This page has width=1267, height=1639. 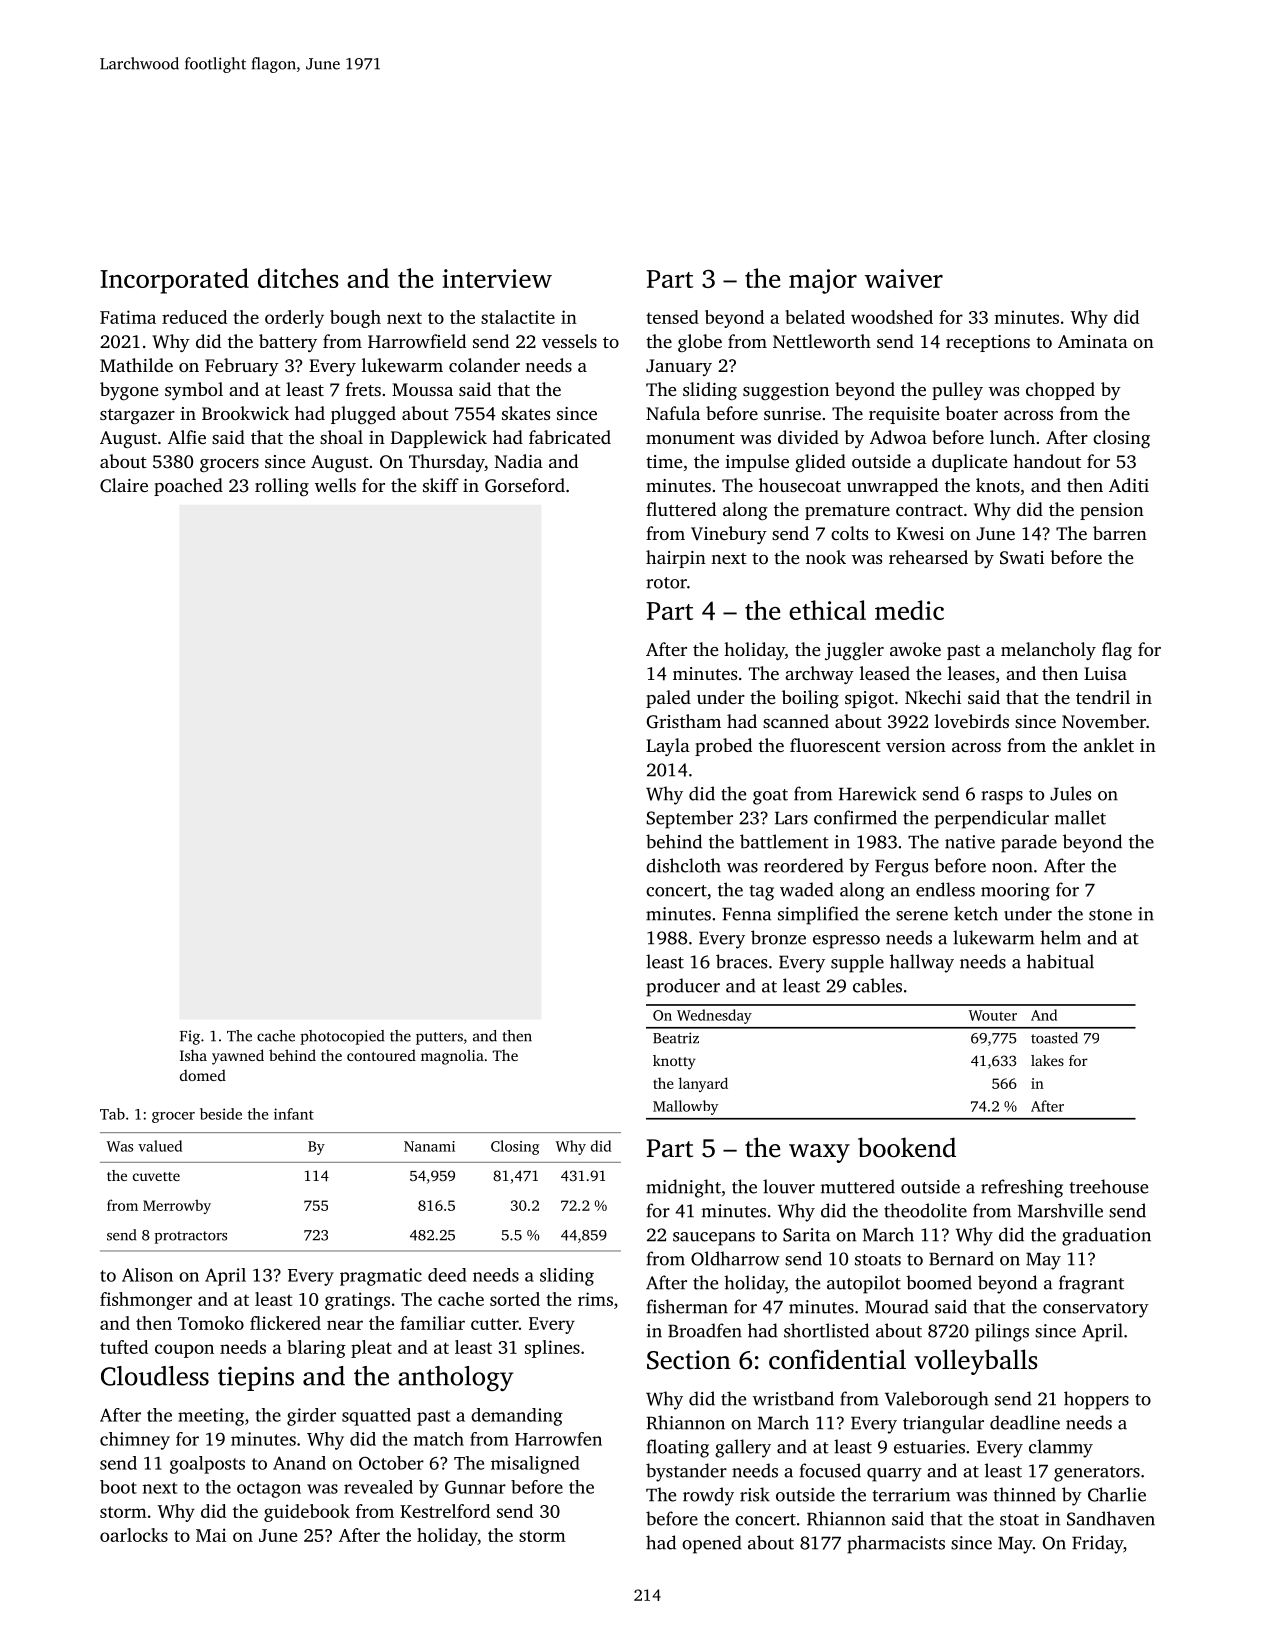 What do you see at coordinates (700, 343) in the page?
I see `globe` at bounding box center [700, 343].
